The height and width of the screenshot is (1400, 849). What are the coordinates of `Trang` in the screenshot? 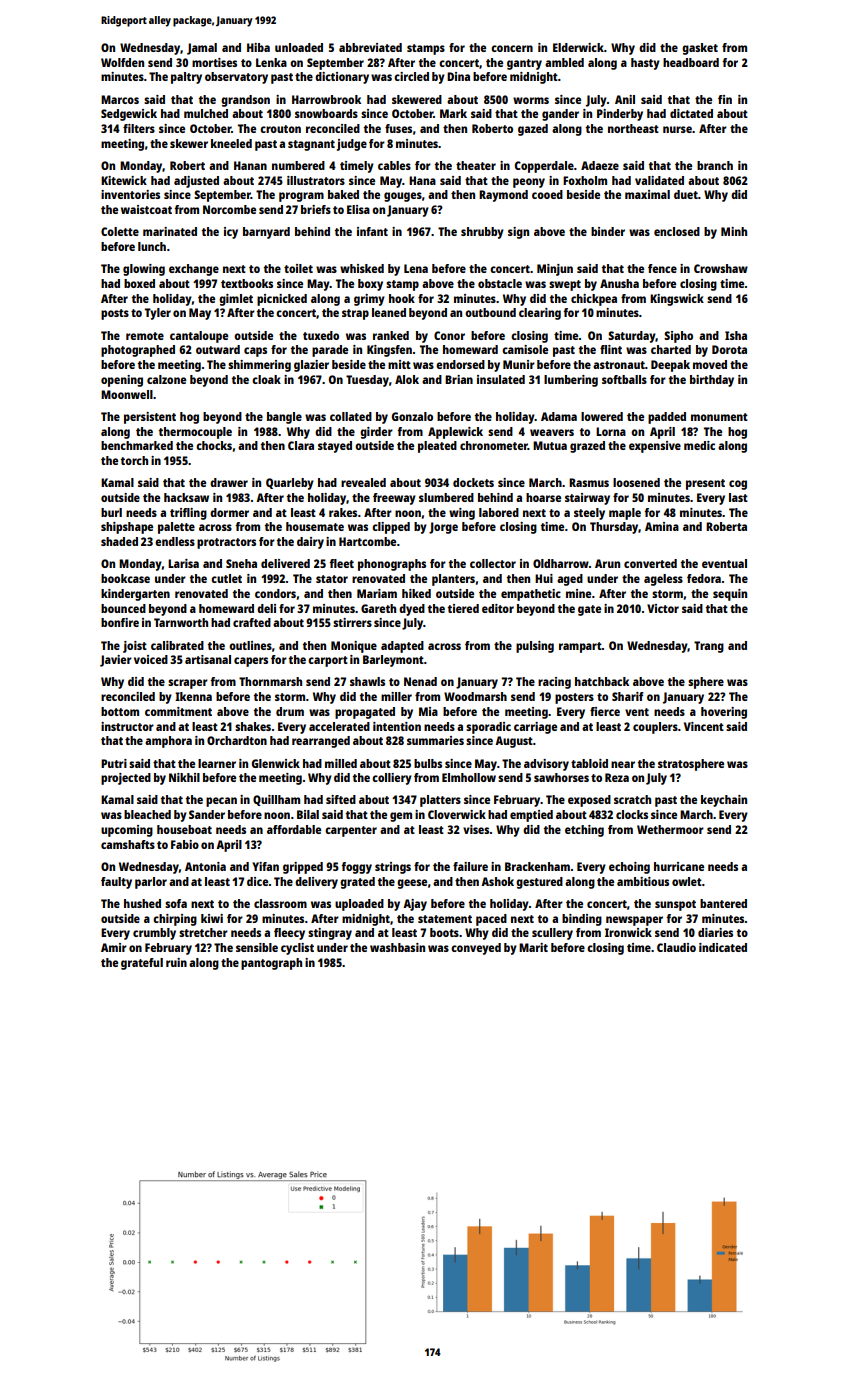 It's located at (709, 647).
